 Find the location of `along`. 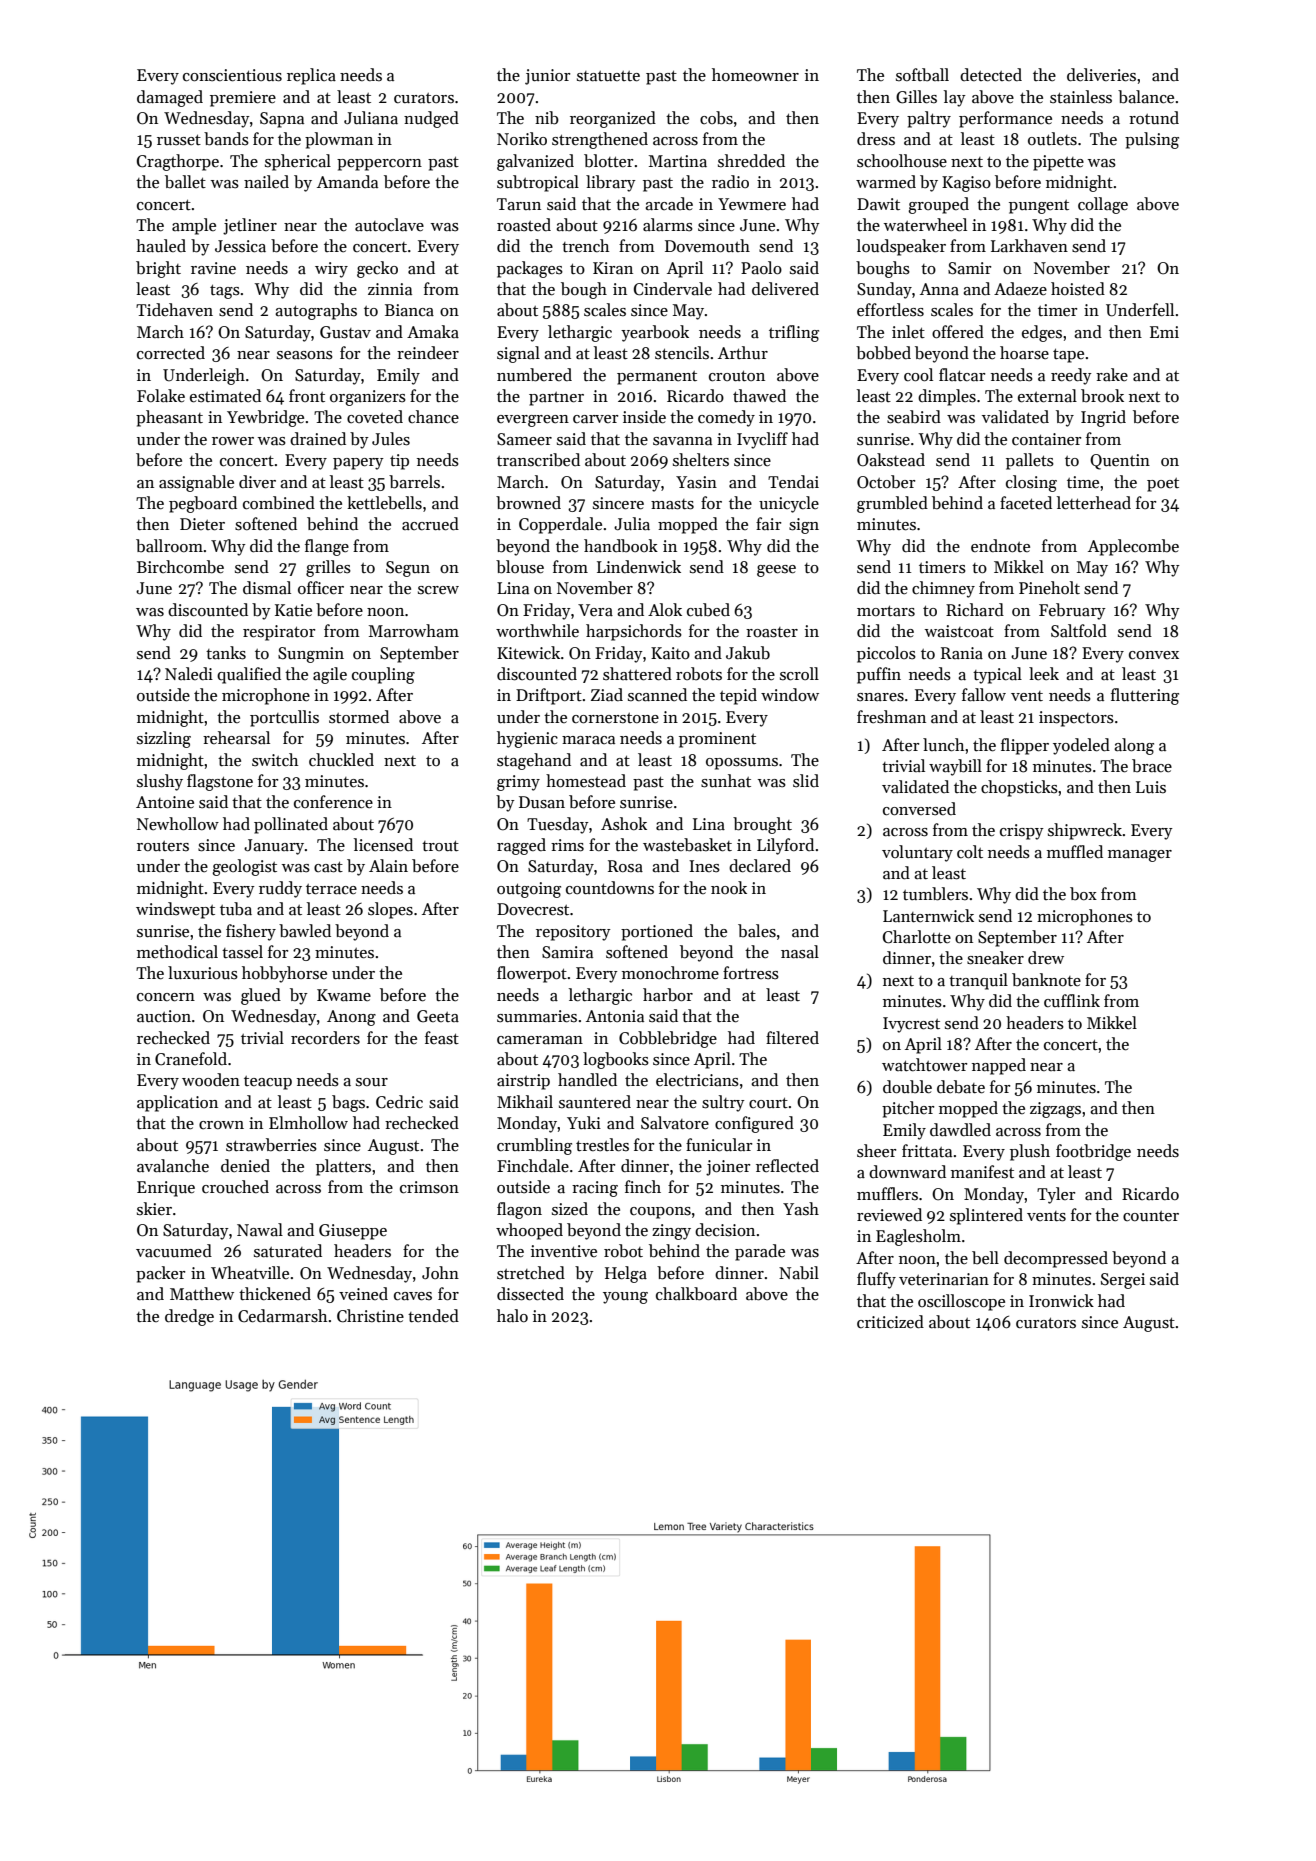

along is located at coordinates (1134, 746).
